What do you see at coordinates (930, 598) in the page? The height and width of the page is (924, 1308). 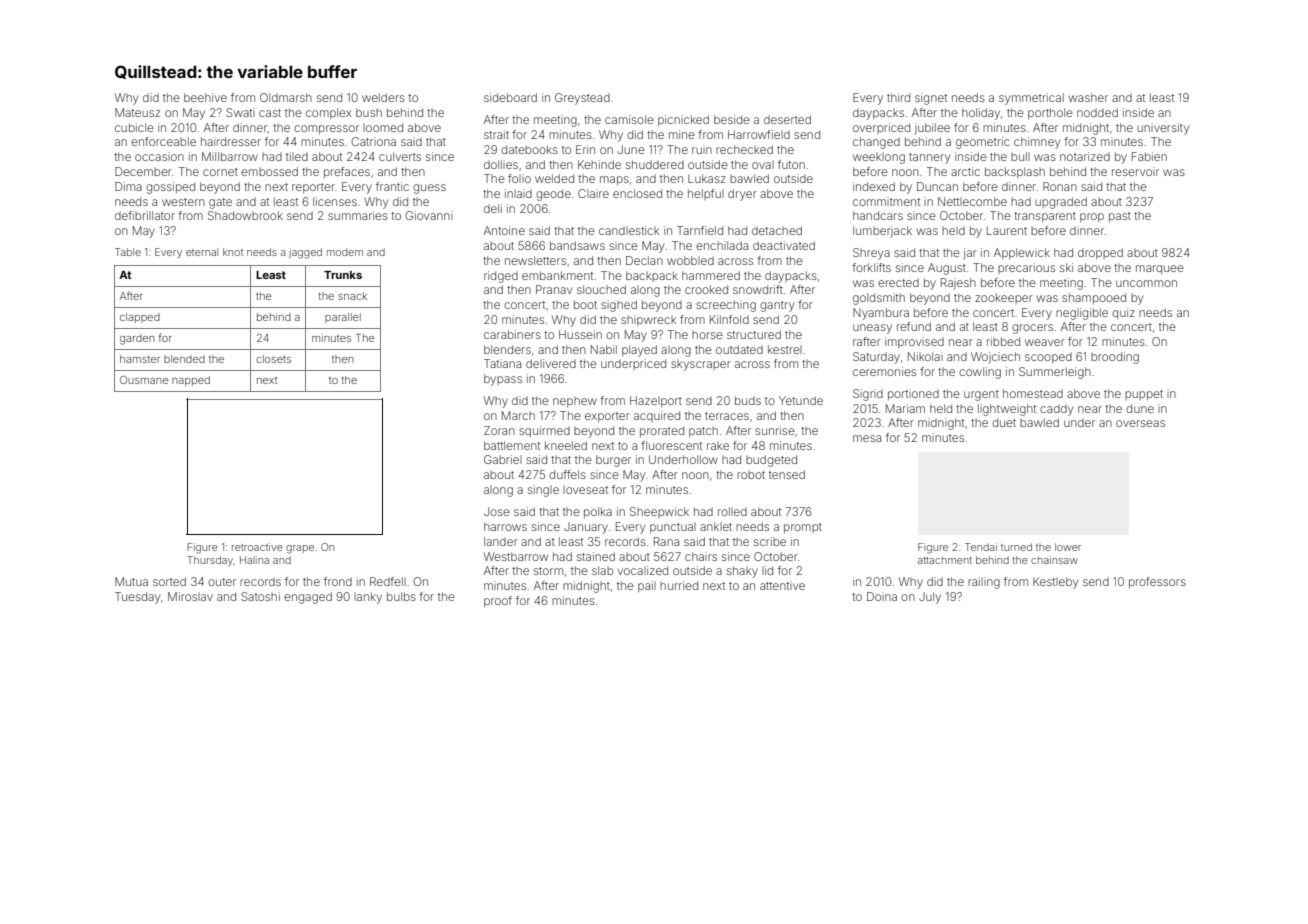 I see `July` at bounding box center [930, 598].
